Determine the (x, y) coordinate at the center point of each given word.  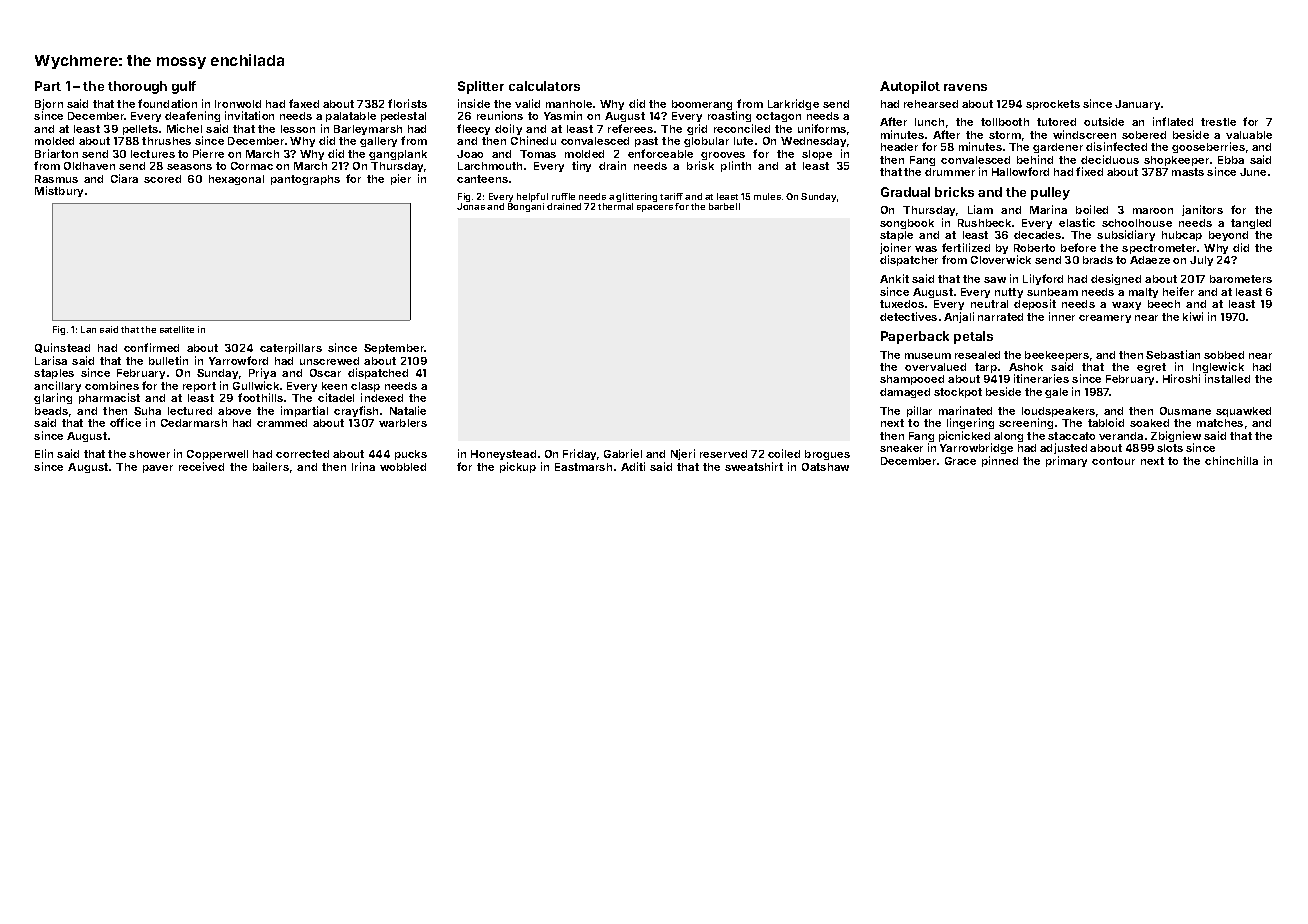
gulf (184, 87)
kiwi (1193, 316)
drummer (950, 172)
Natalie (408, 410)
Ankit (894, 278)
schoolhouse (1137, 223)
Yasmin (563, 115)
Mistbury (59, 191)
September (394, 349)
